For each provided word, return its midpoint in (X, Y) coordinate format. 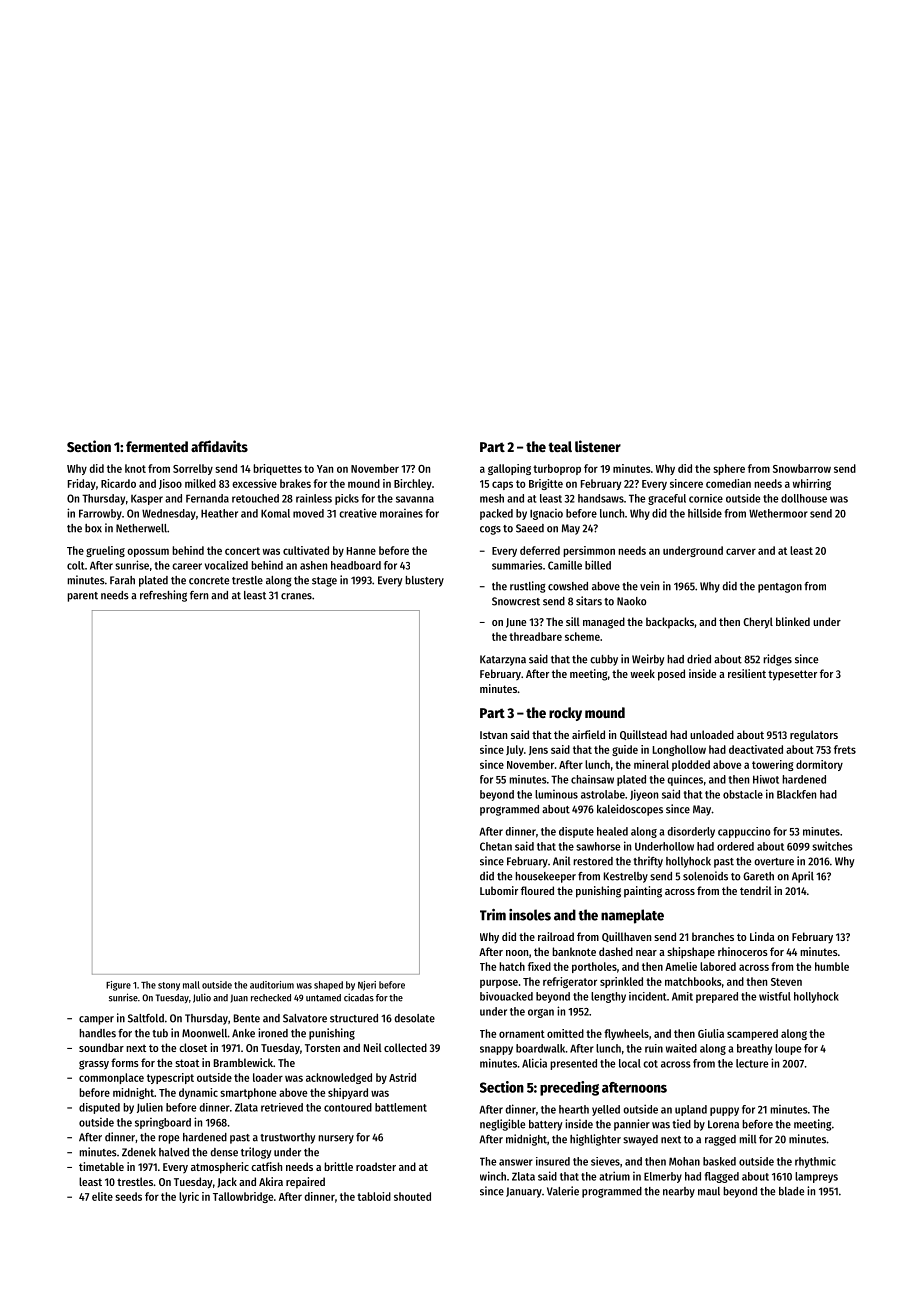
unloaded (712, 734)
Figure (118, 986)
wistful (775, 996)
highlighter (595, 1140)
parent (82, 597)
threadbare (535, 636)
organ (541, 1013)
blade (791, 1191)
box (93, 528)
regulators (814, 736)
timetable (101, 1166)
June (516, 623)
